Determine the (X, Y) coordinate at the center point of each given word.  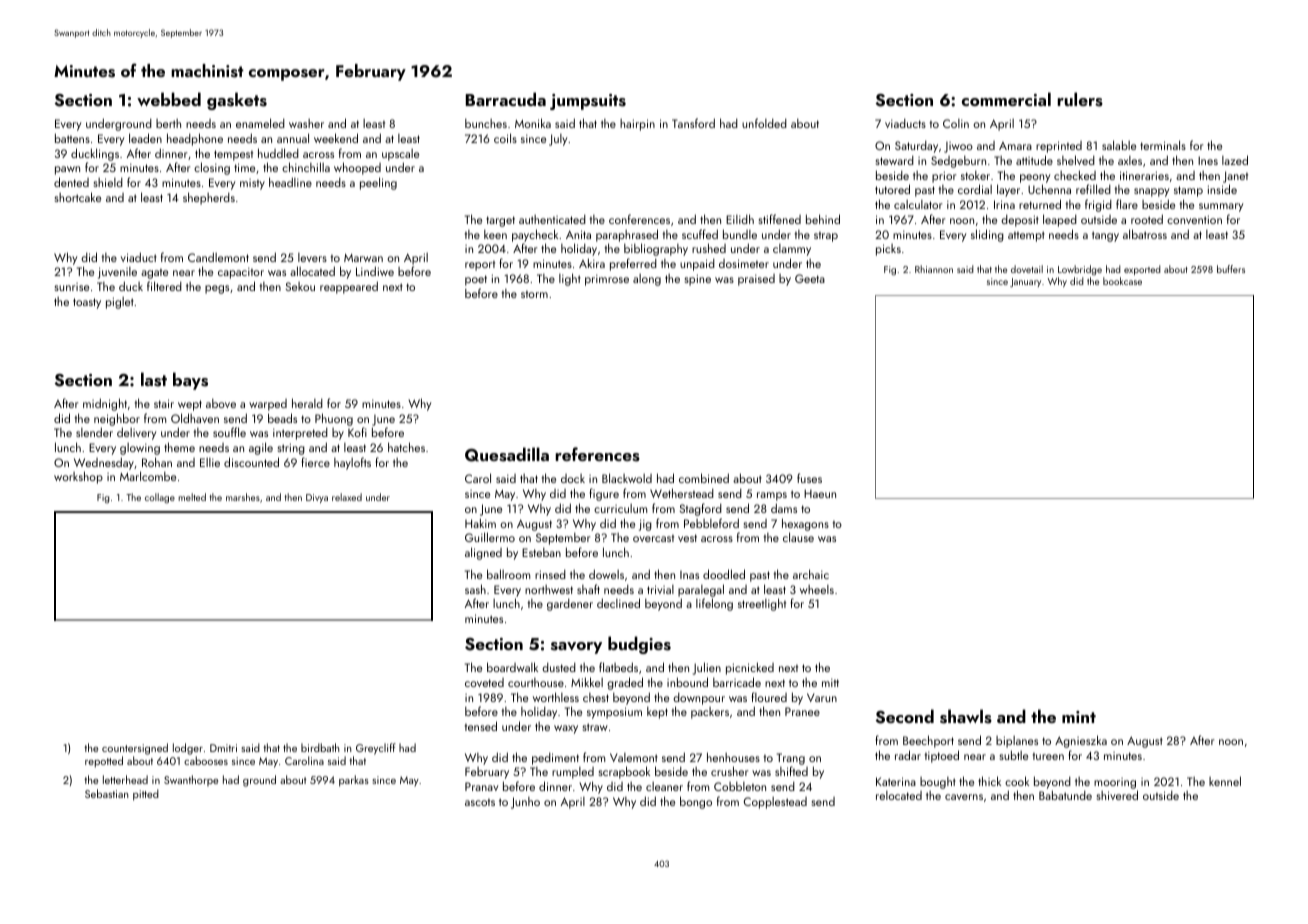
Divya (317, 498)
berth (168, 123)
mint (1079, 717)
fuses (809, 478)
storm (534, 294)
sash (475, 589)
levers (312, 257)
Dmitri (223, 748)
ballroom (508, 574)
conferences (639, 219)
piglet (120, 303)
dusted (559, 667)
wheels (817, 589)
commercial (1006, 99)
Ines (1208, 160)
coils (505, 138)
